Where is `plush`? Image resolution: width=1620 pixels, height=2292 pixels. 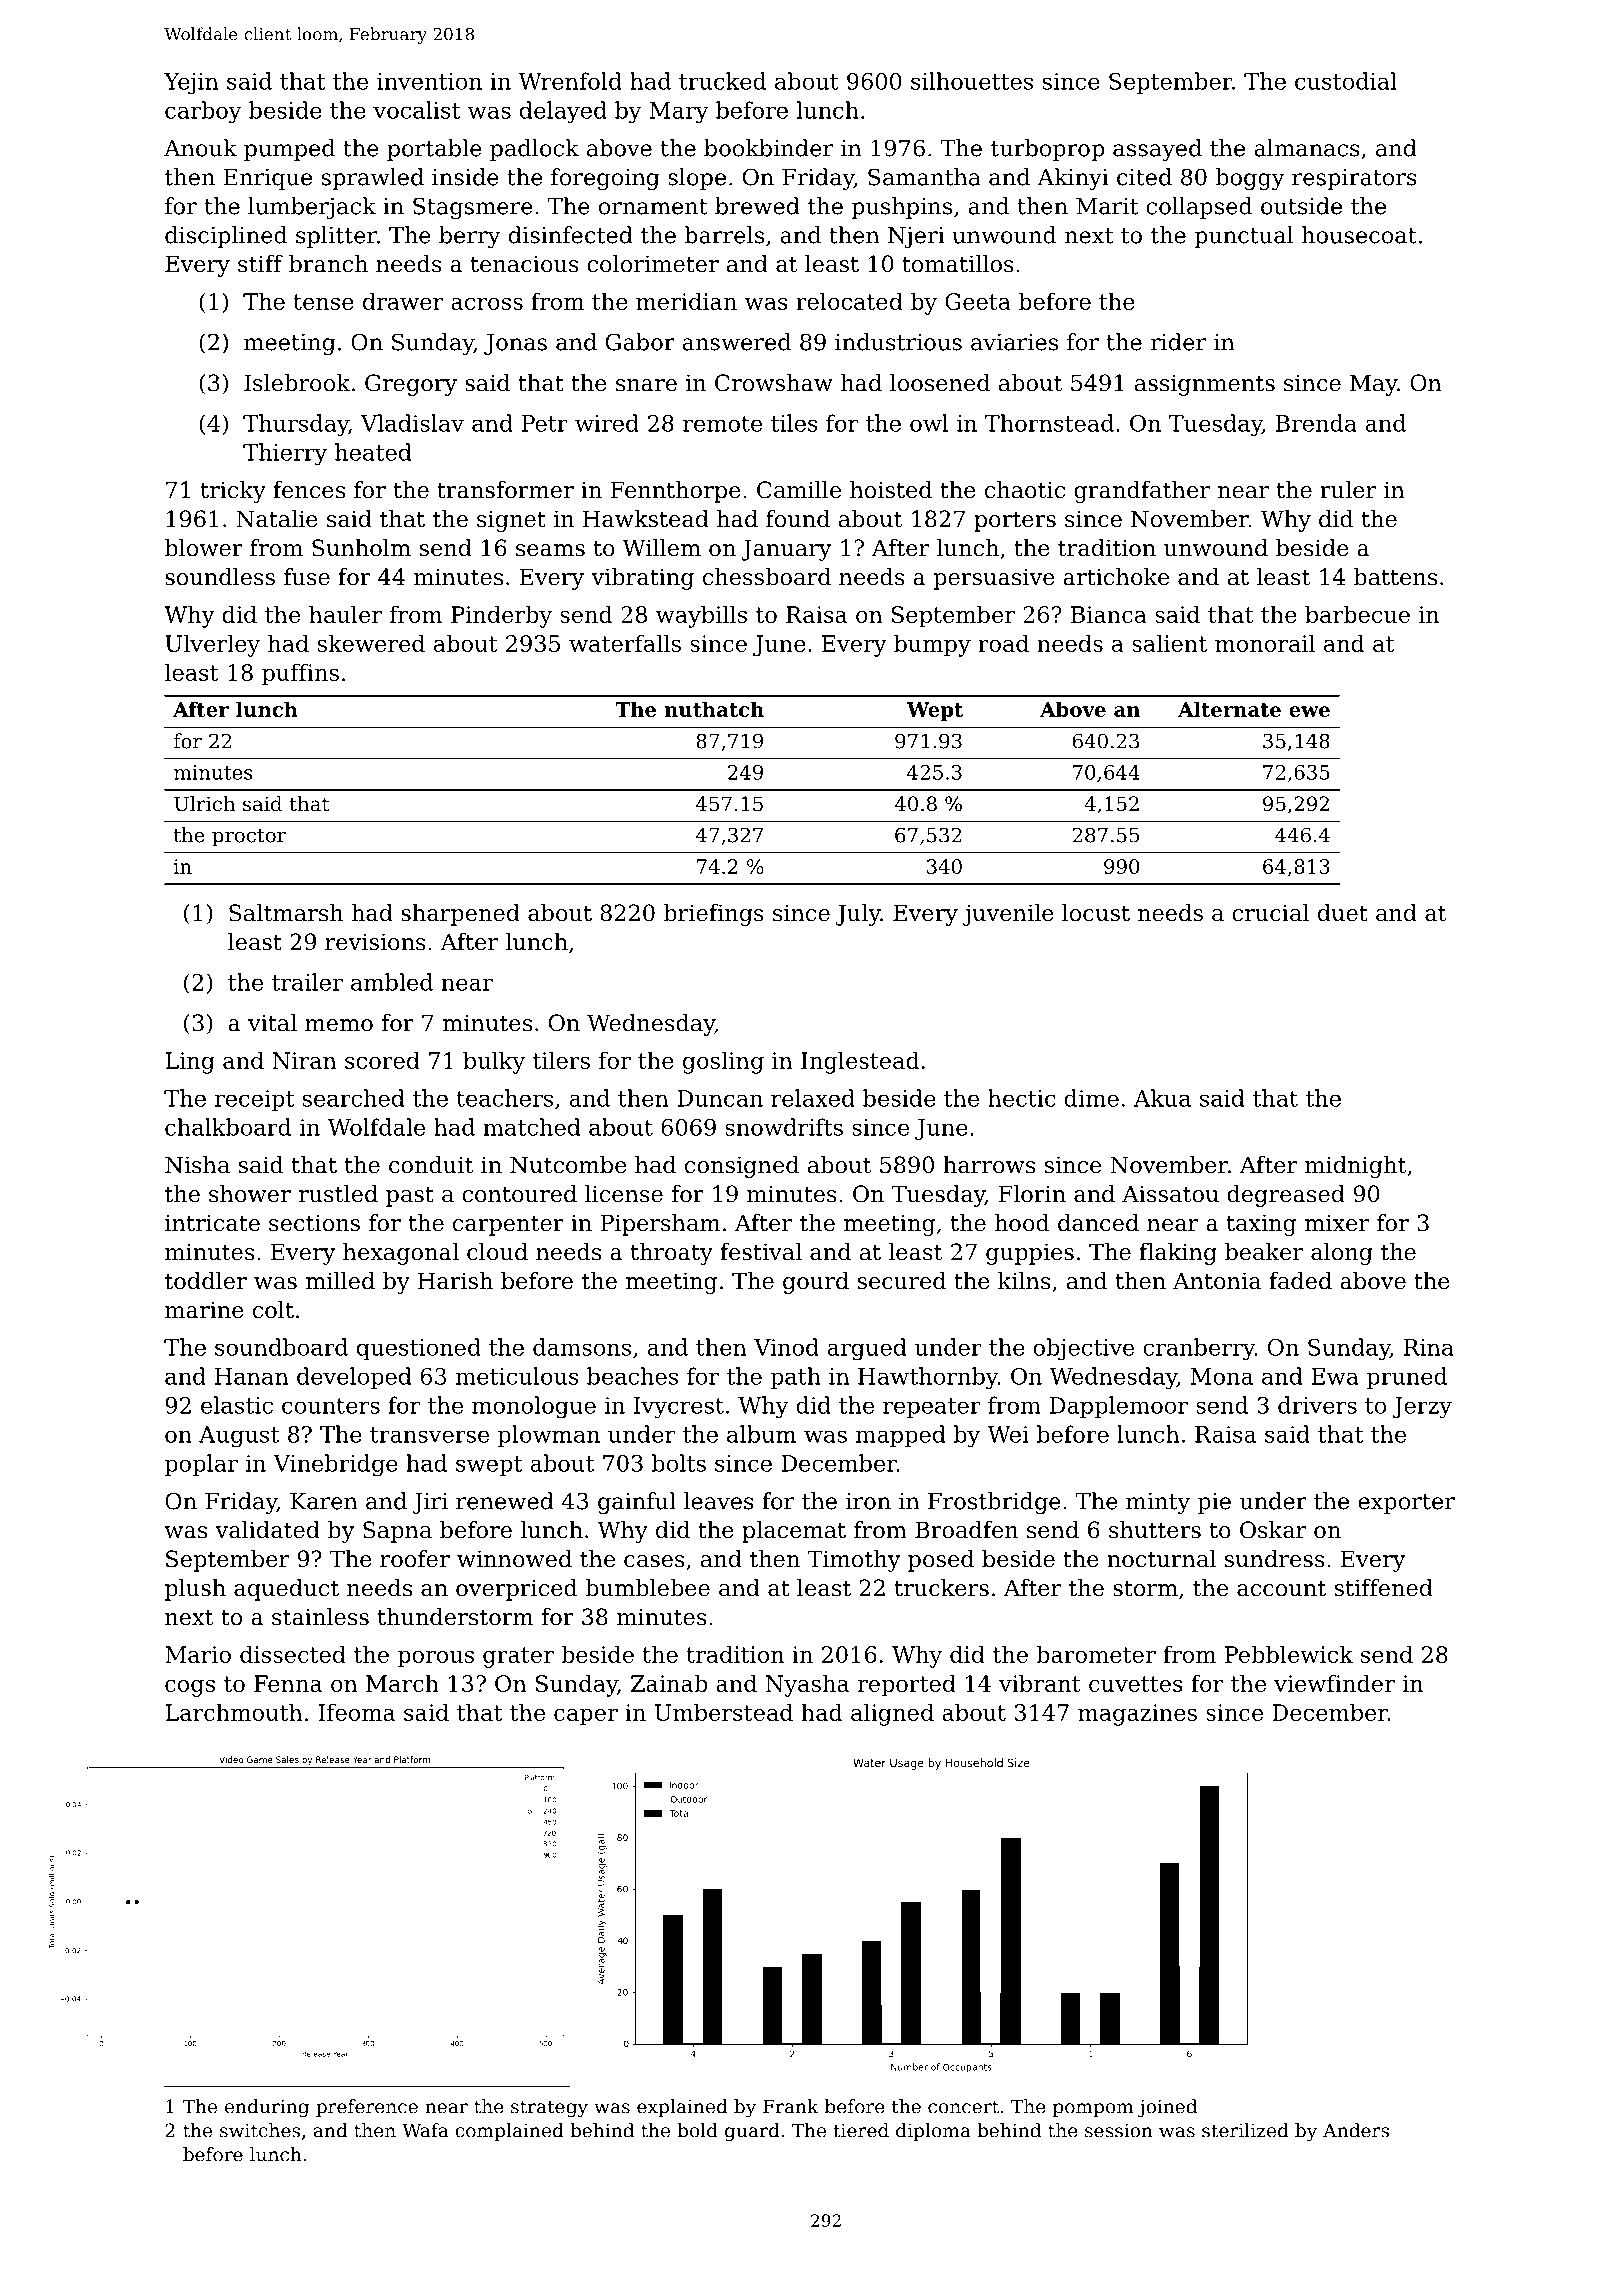
plush is located at coordinates (195, 1590).
